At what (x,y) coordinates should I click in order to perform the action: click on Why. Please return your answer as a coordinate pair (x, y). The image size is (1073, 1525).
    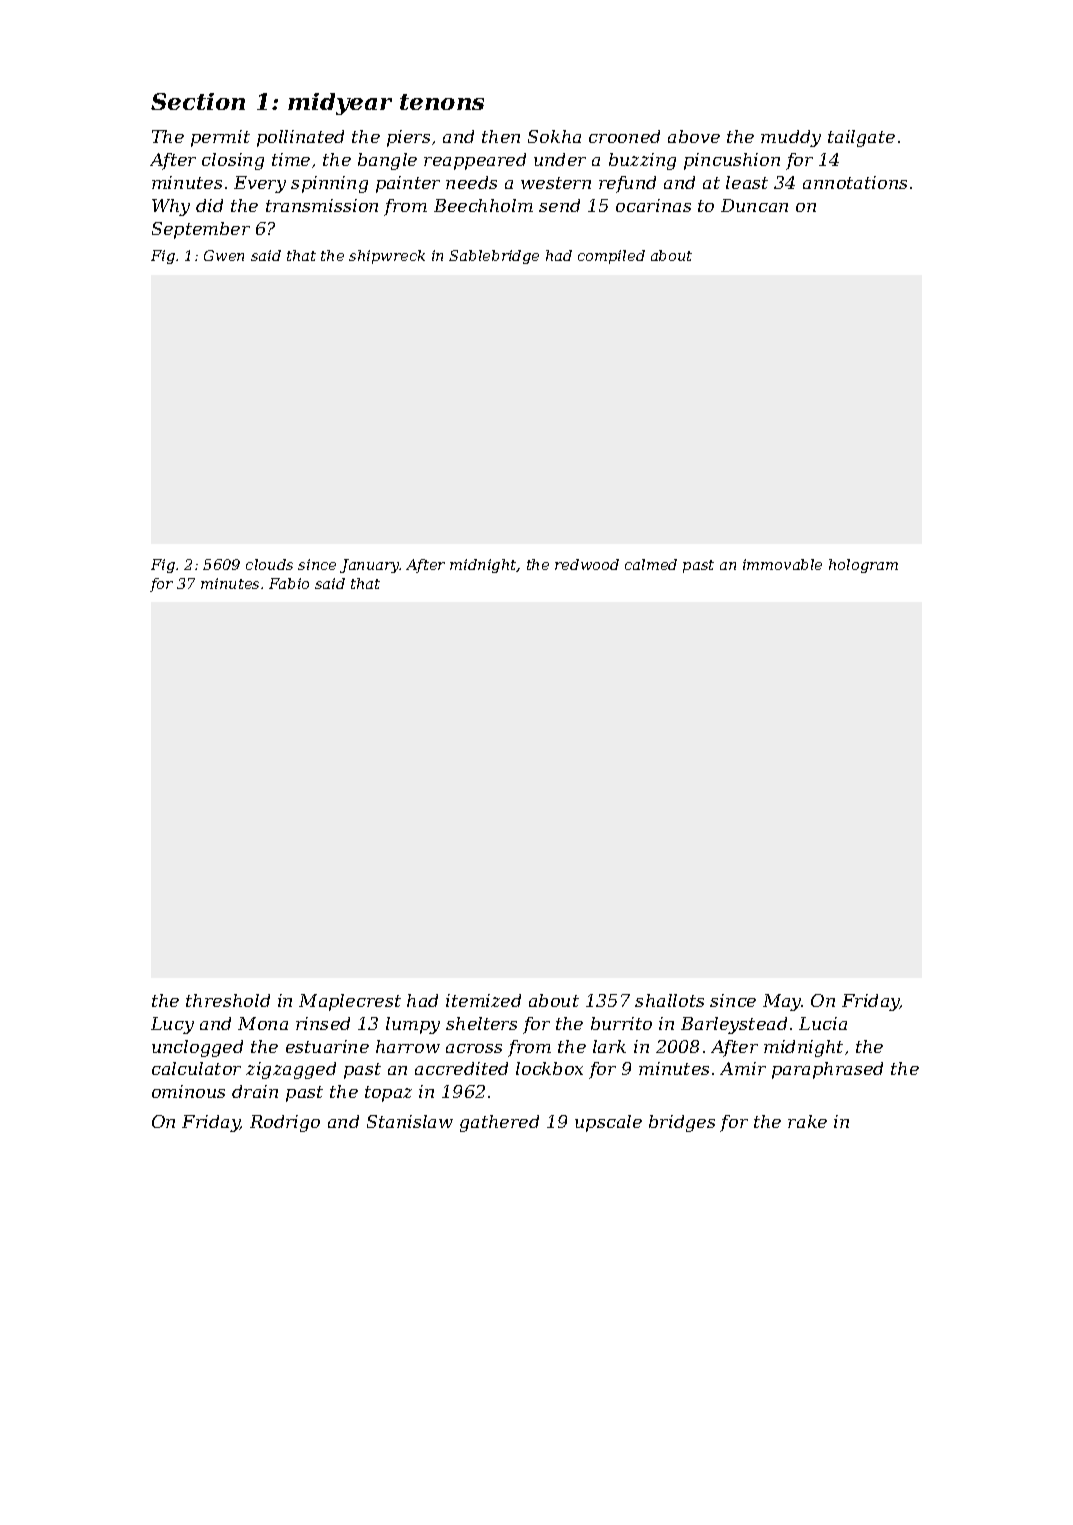
    Looking at the image, I should click on (171, 207).
